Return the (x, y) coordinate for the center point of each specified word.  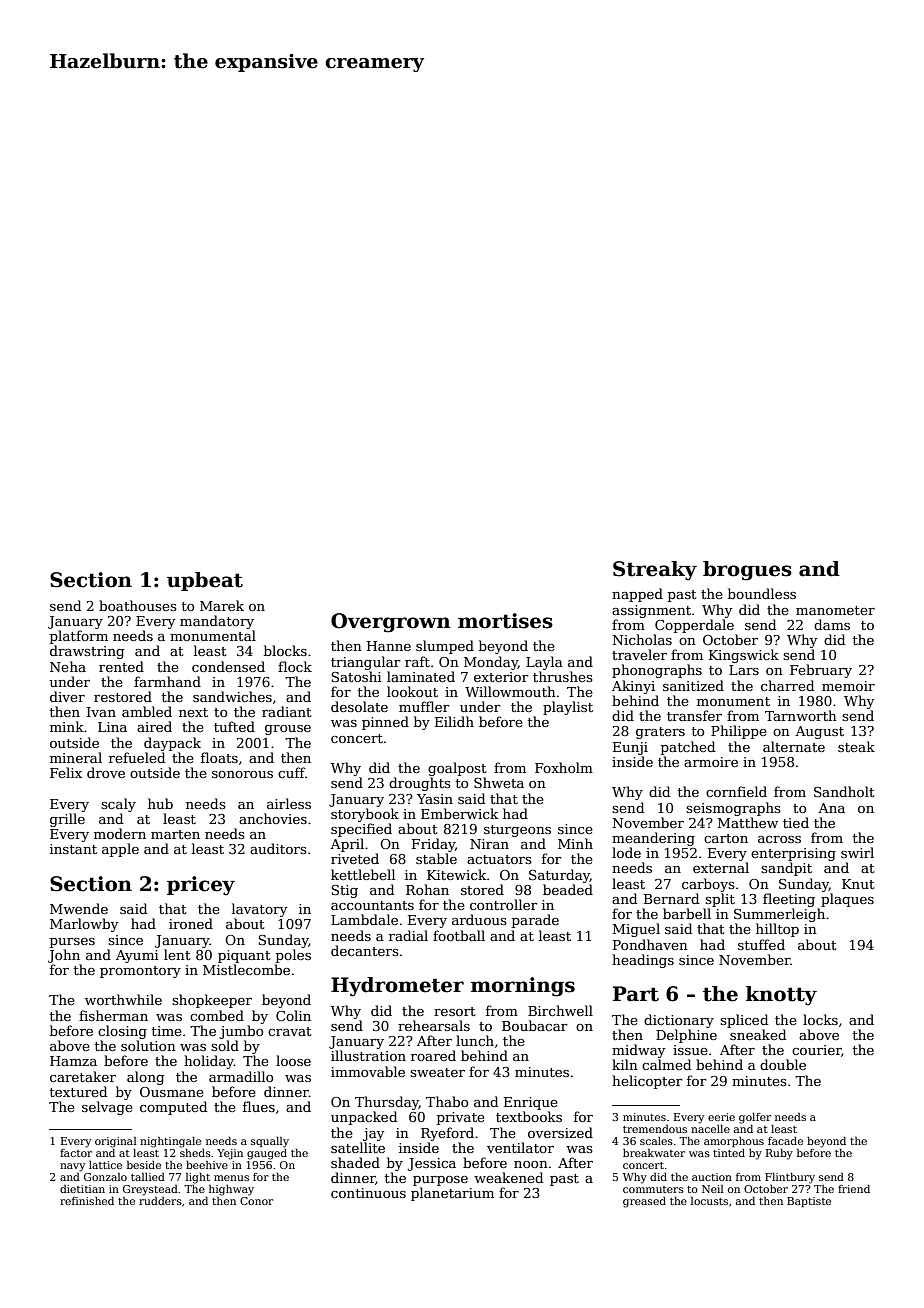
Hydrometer (397, 987)
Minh (575, 843)
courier (816, 1050)
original (116, 1142)
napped (637, 595)
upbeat (205, 581)
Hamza (73, 1061)
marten (175, 834)
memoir (848, 686)
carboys (708, 885)
